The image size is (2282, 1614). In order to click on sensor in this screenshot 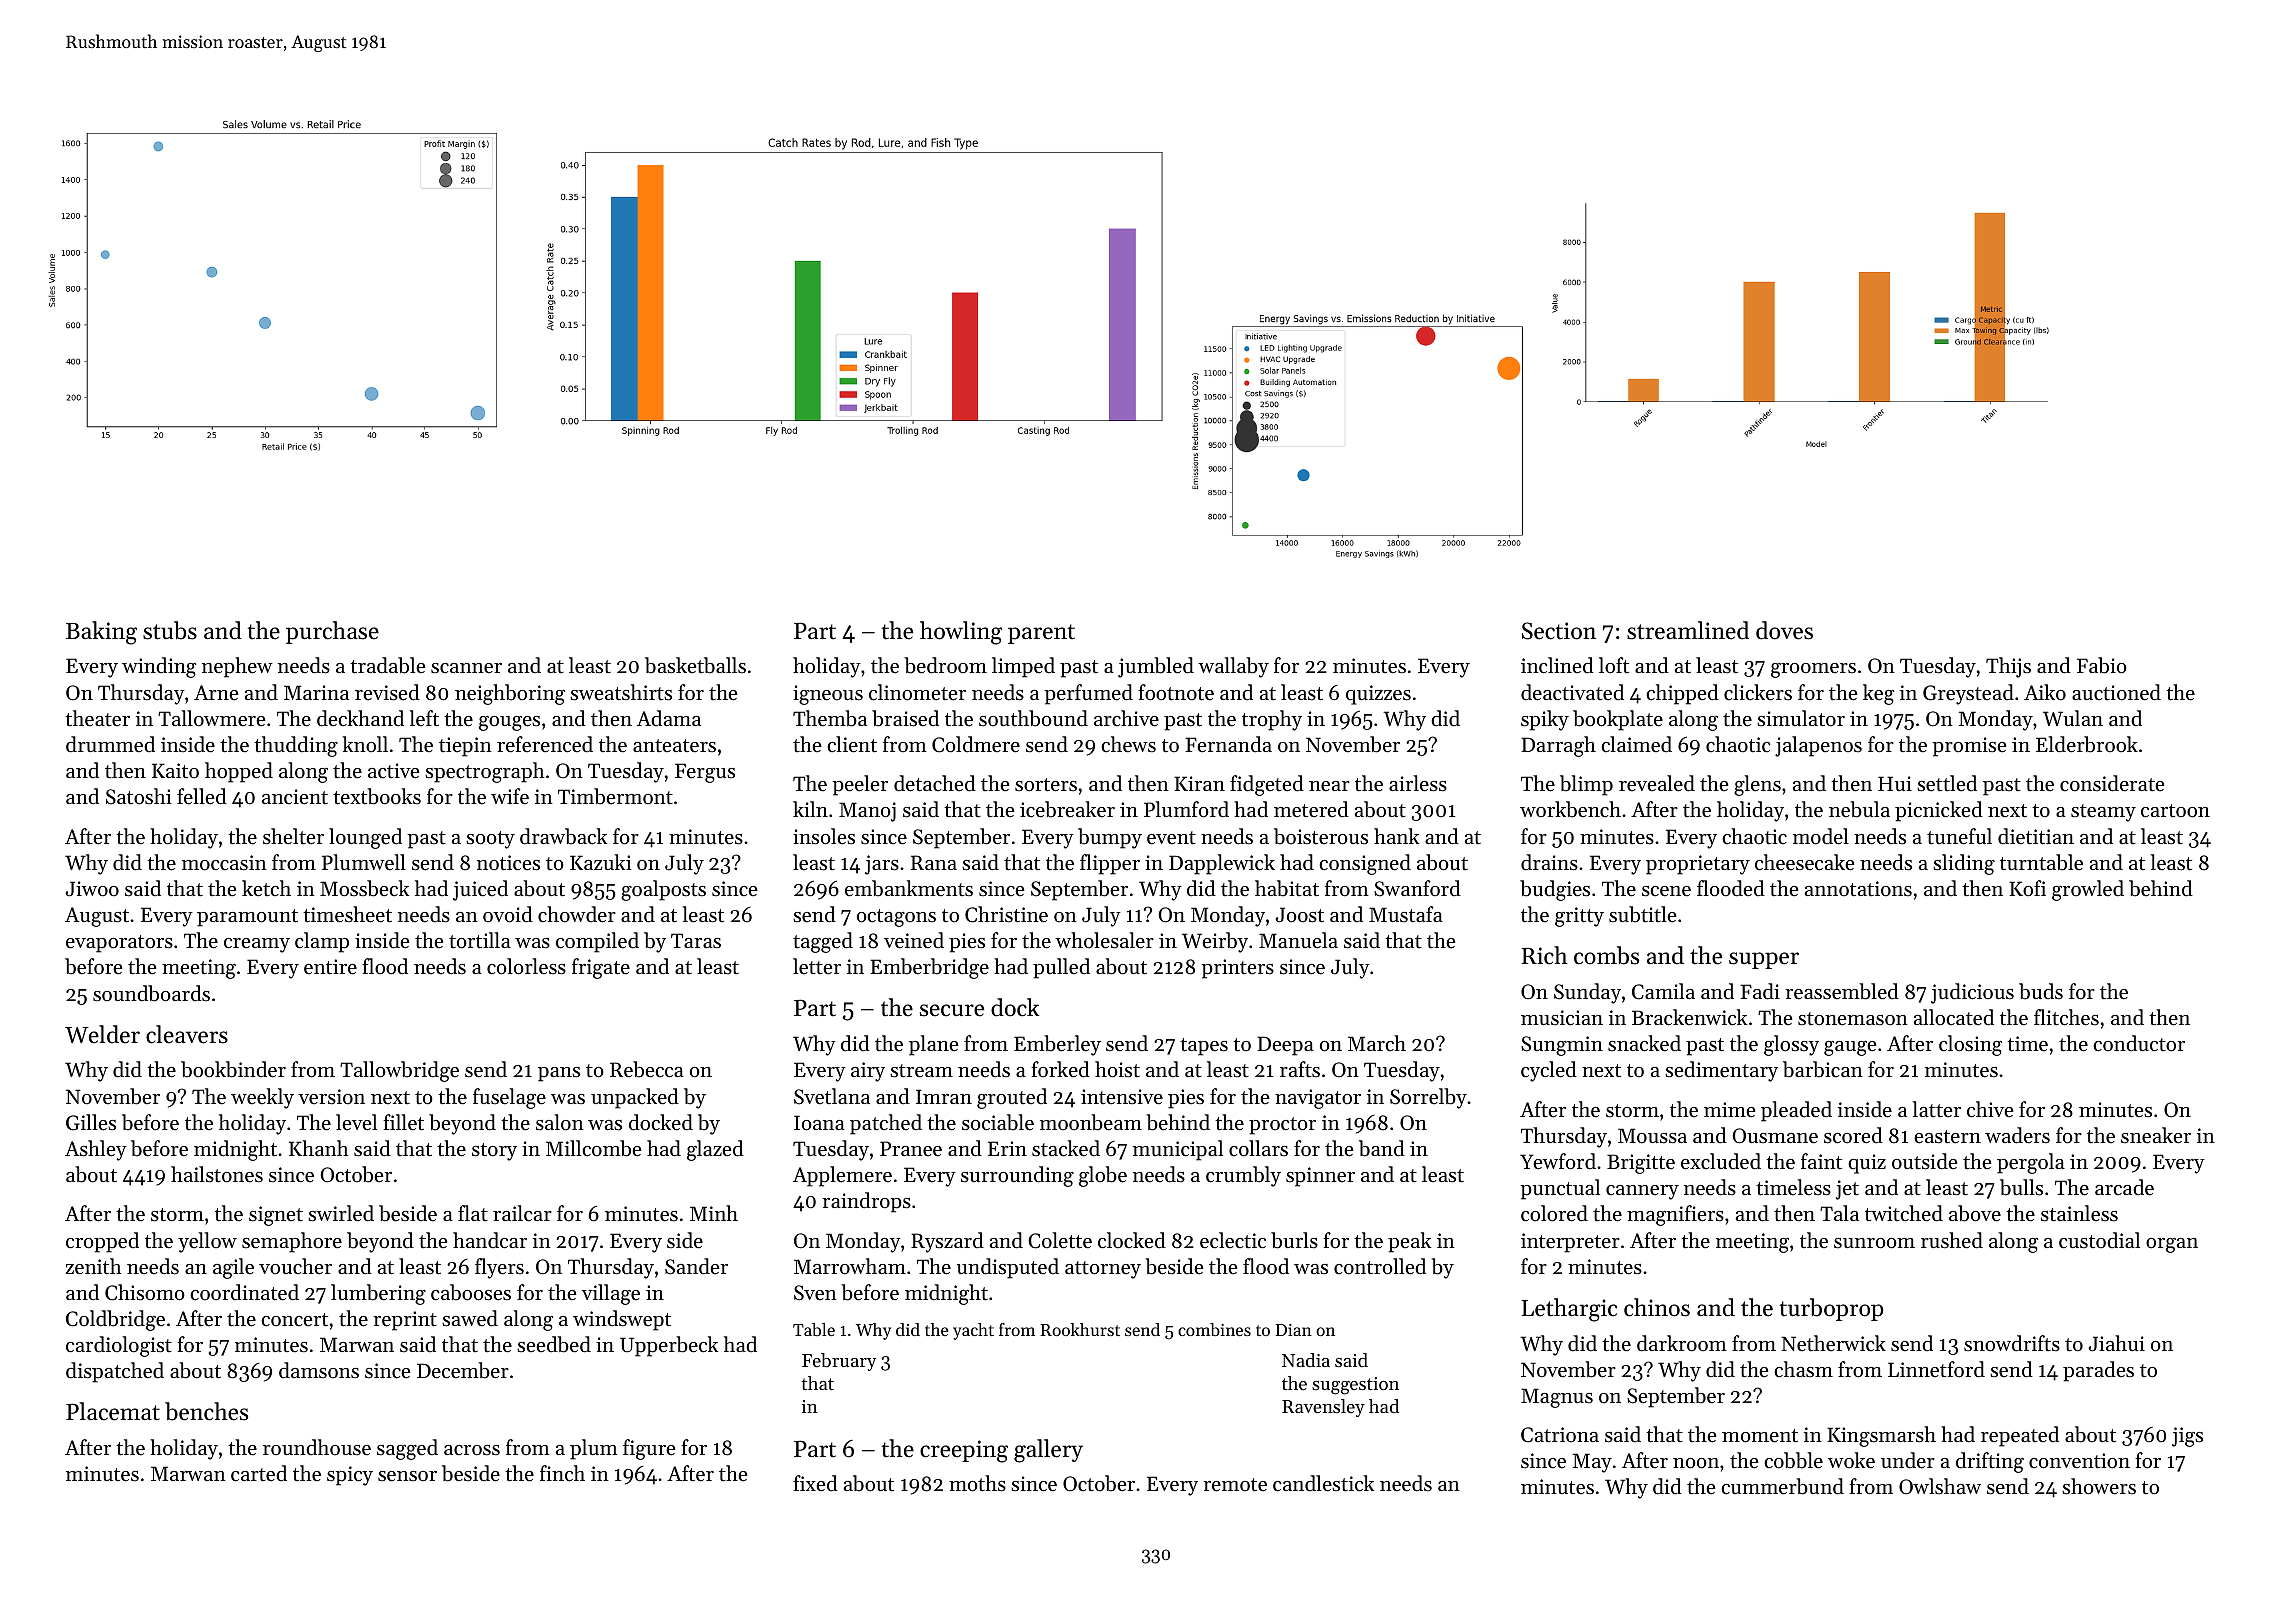, I will do `click(407, 1476)`.
